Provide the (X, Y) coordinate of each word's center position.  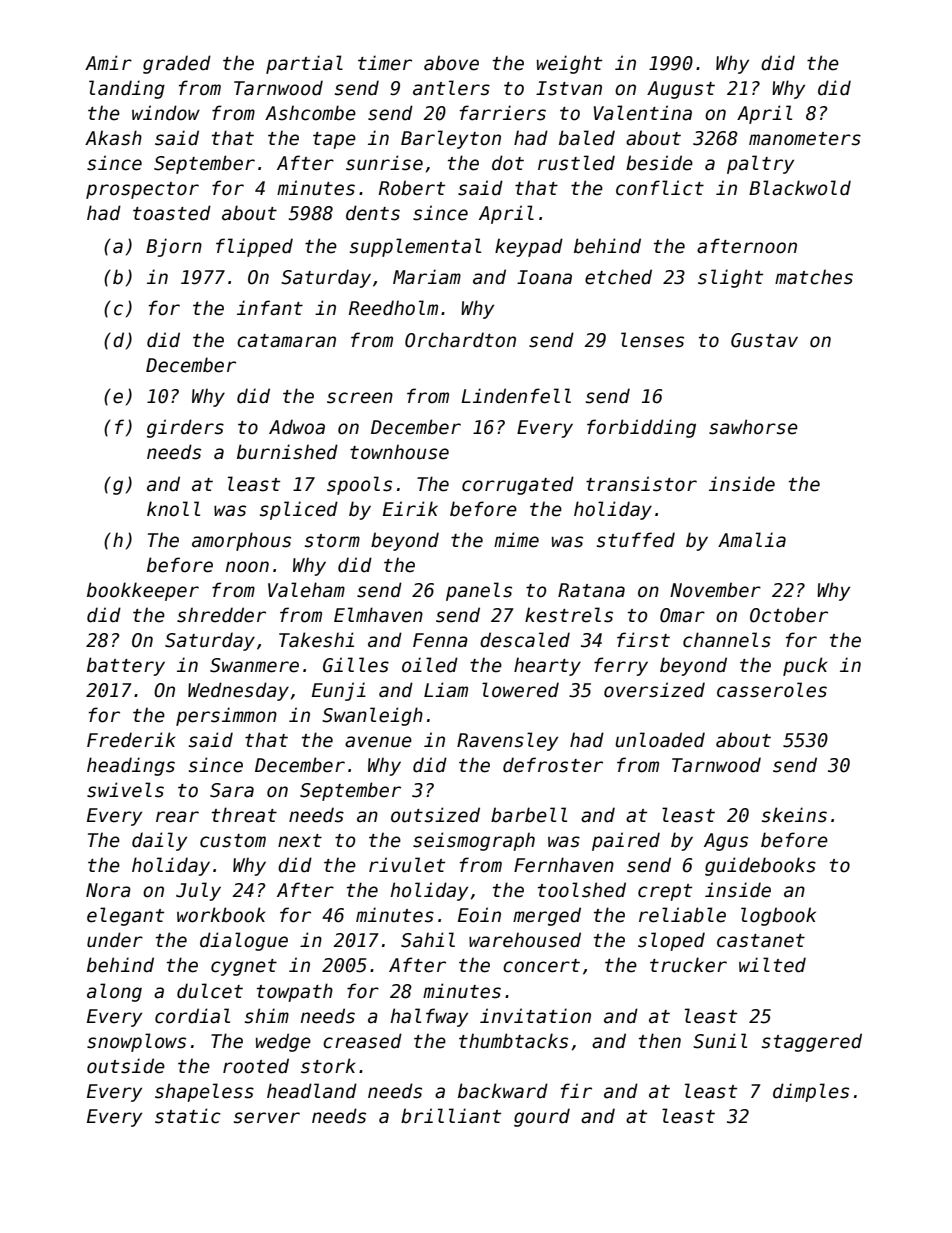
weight (569, 64)
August (681, 90)
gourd (542, 1117)
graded (177, 64)
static (188, 1116)
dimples (811, 1092)
